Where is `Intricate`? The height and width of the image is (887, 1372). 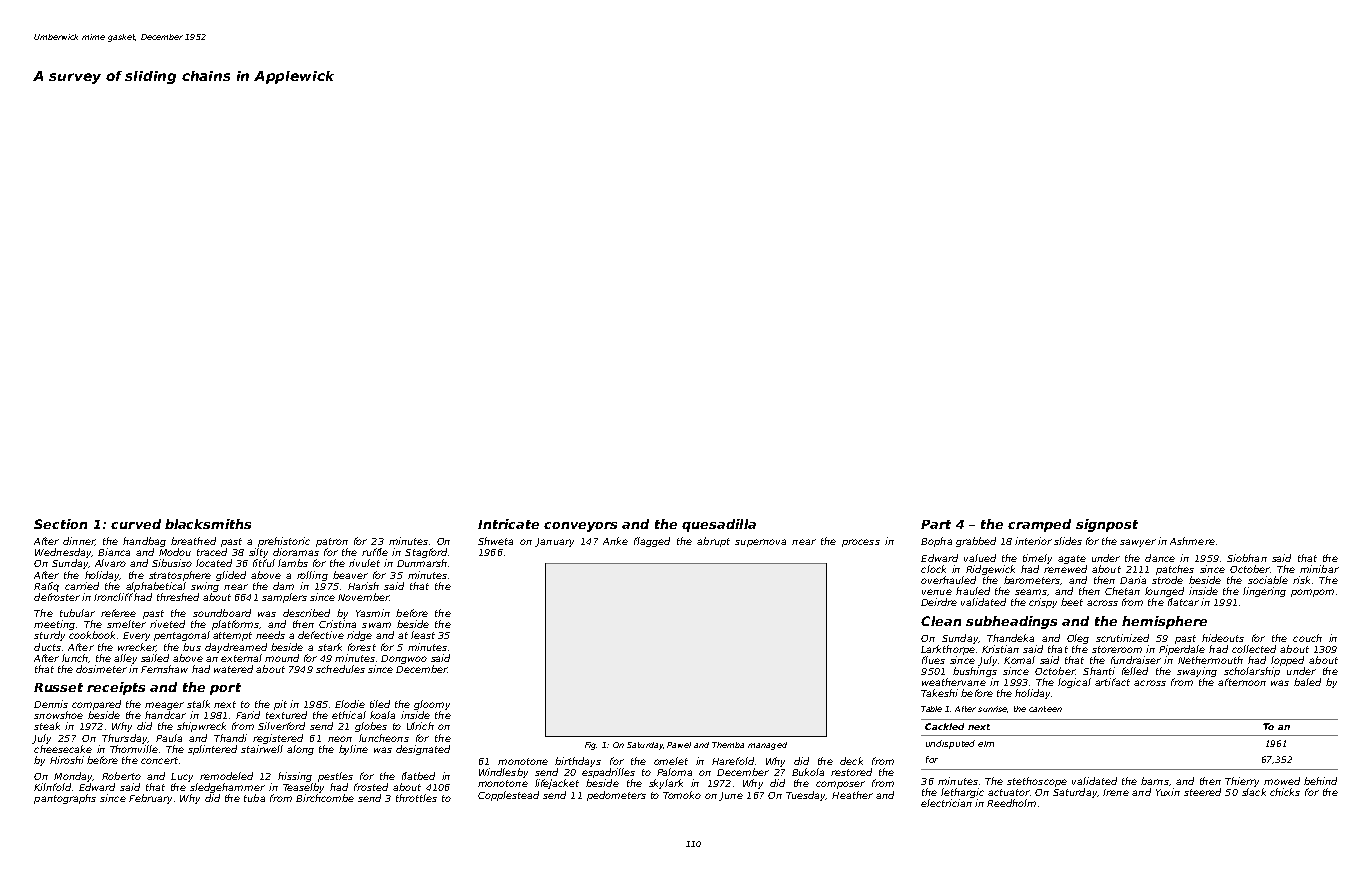 Intricate is located at coordinates (508, 524).
